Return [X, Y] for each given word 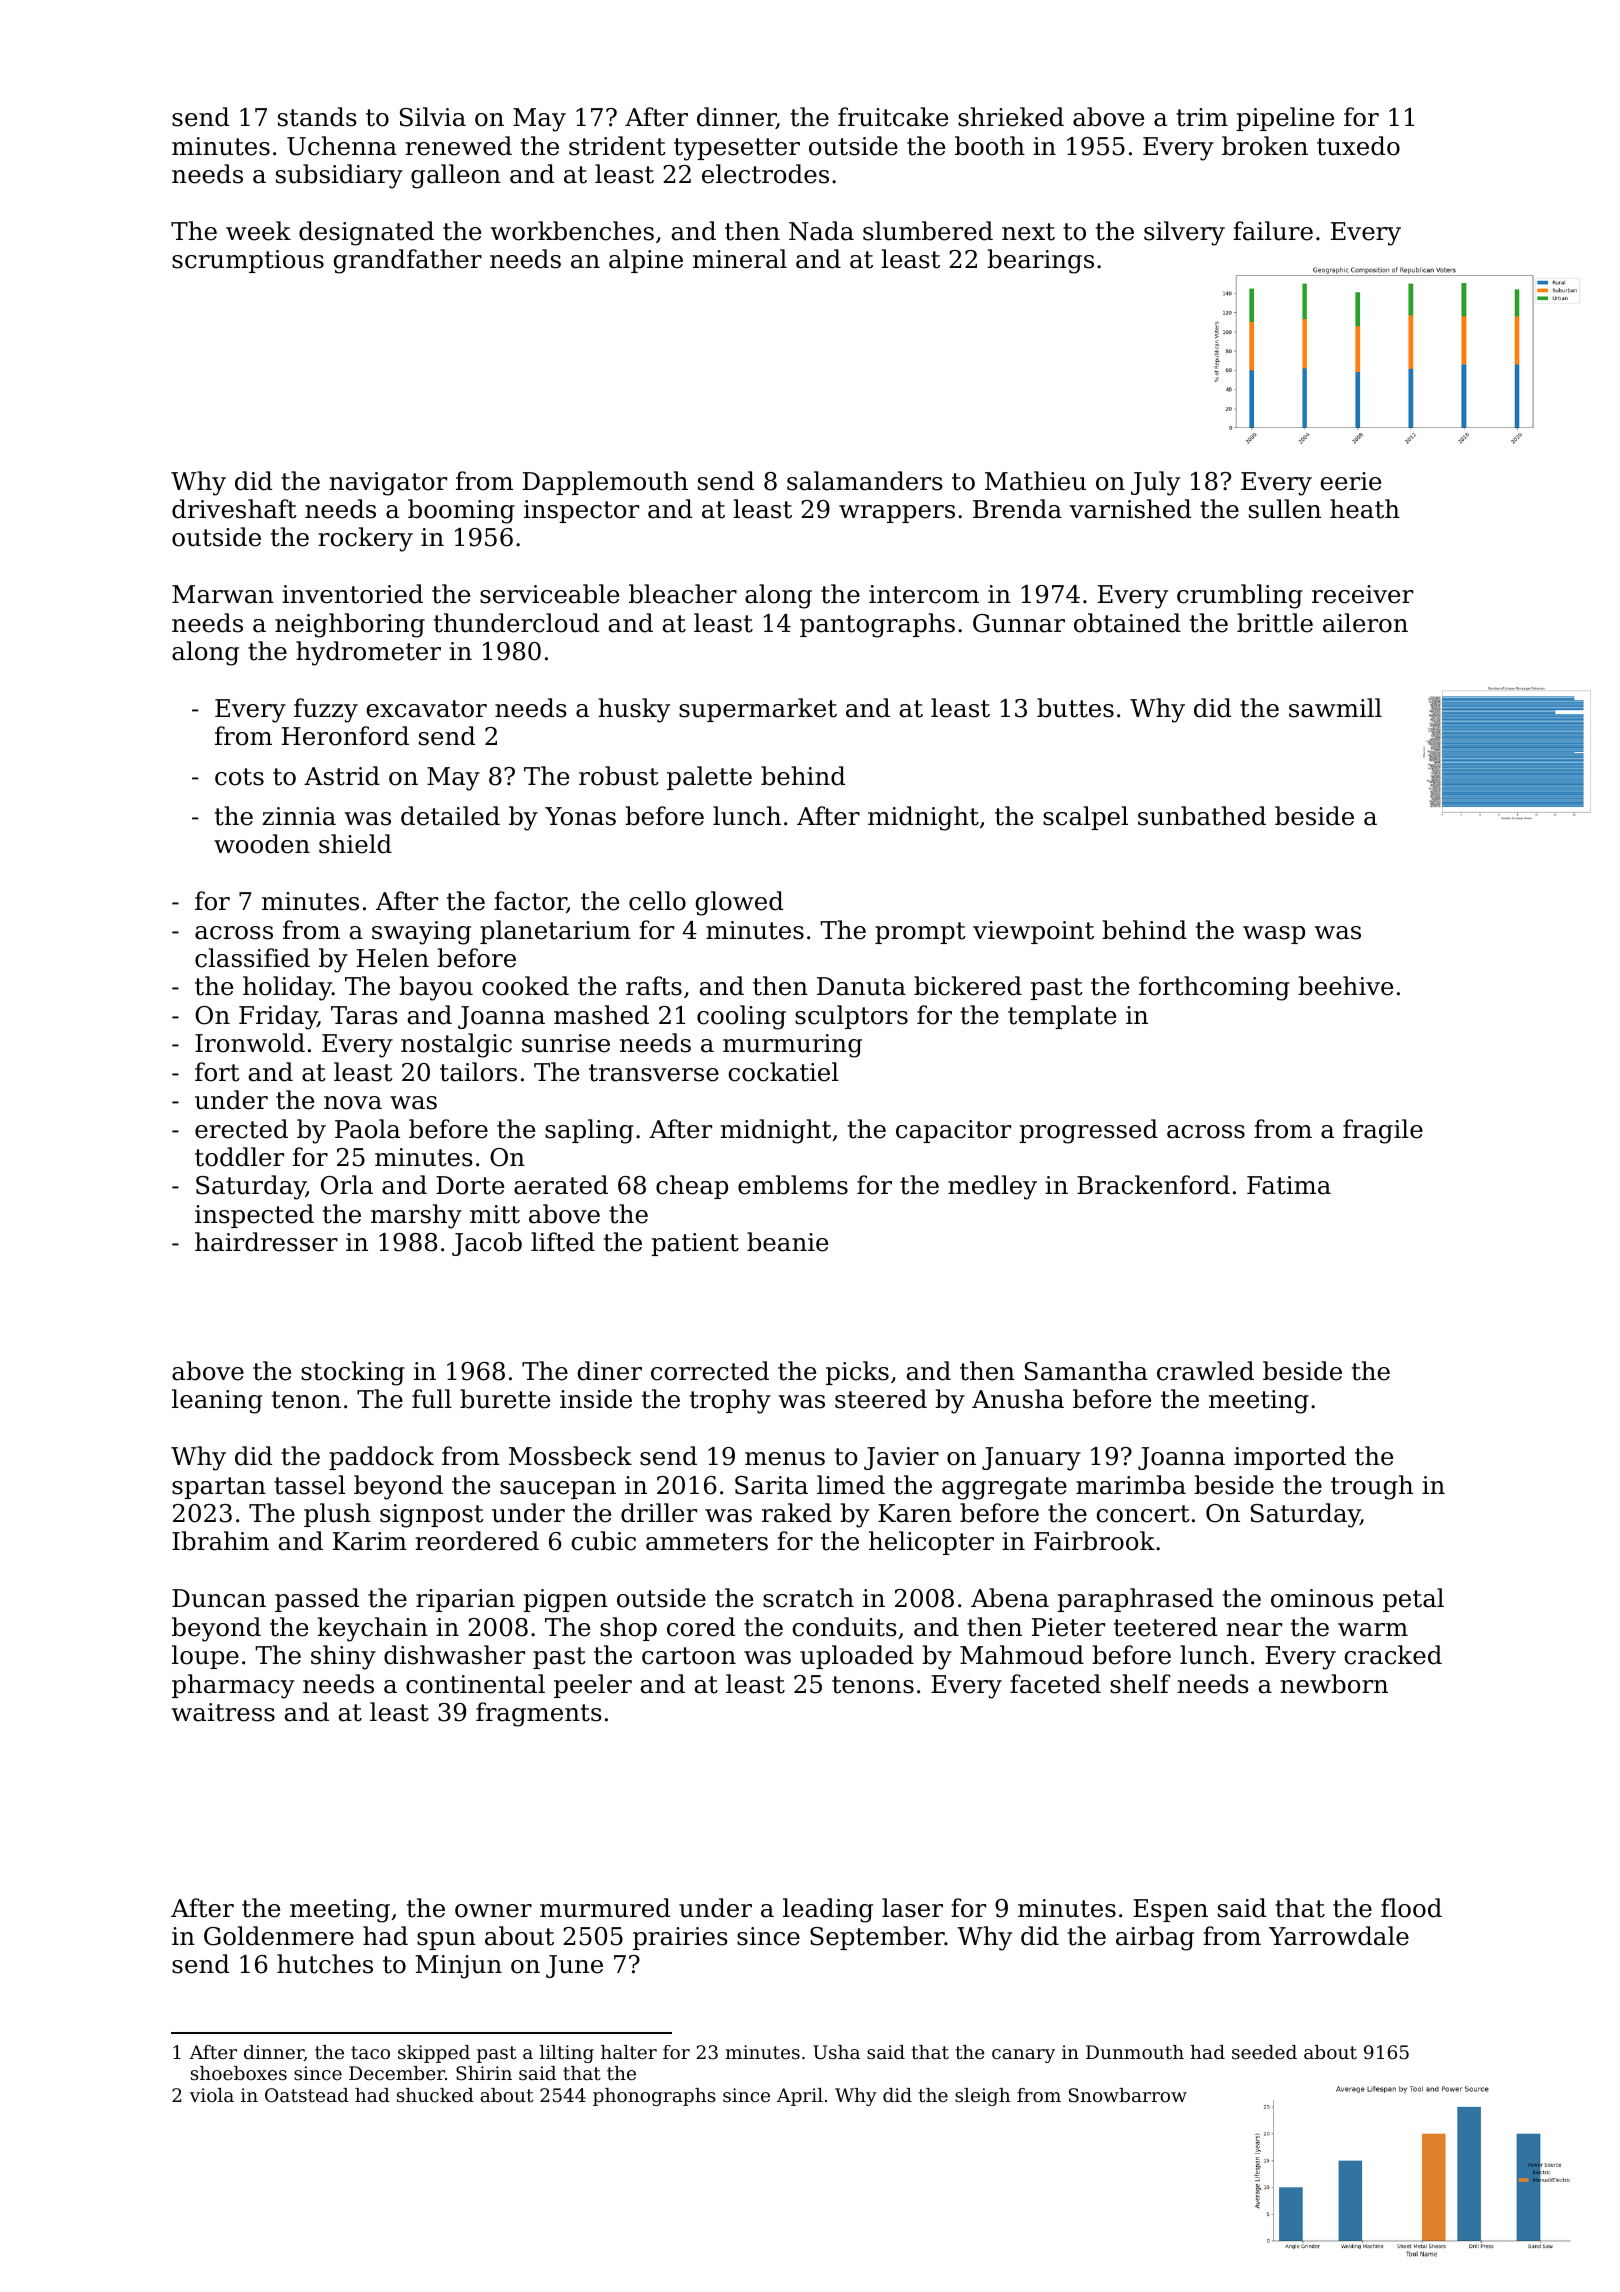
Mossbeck [570, 1456]
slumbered [928, 231]
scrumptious [248, 261]
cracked [1393, 1655]
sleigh [982, 2097]
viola [212, 2095]
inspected [254, 1216]
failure [1273, 231]
